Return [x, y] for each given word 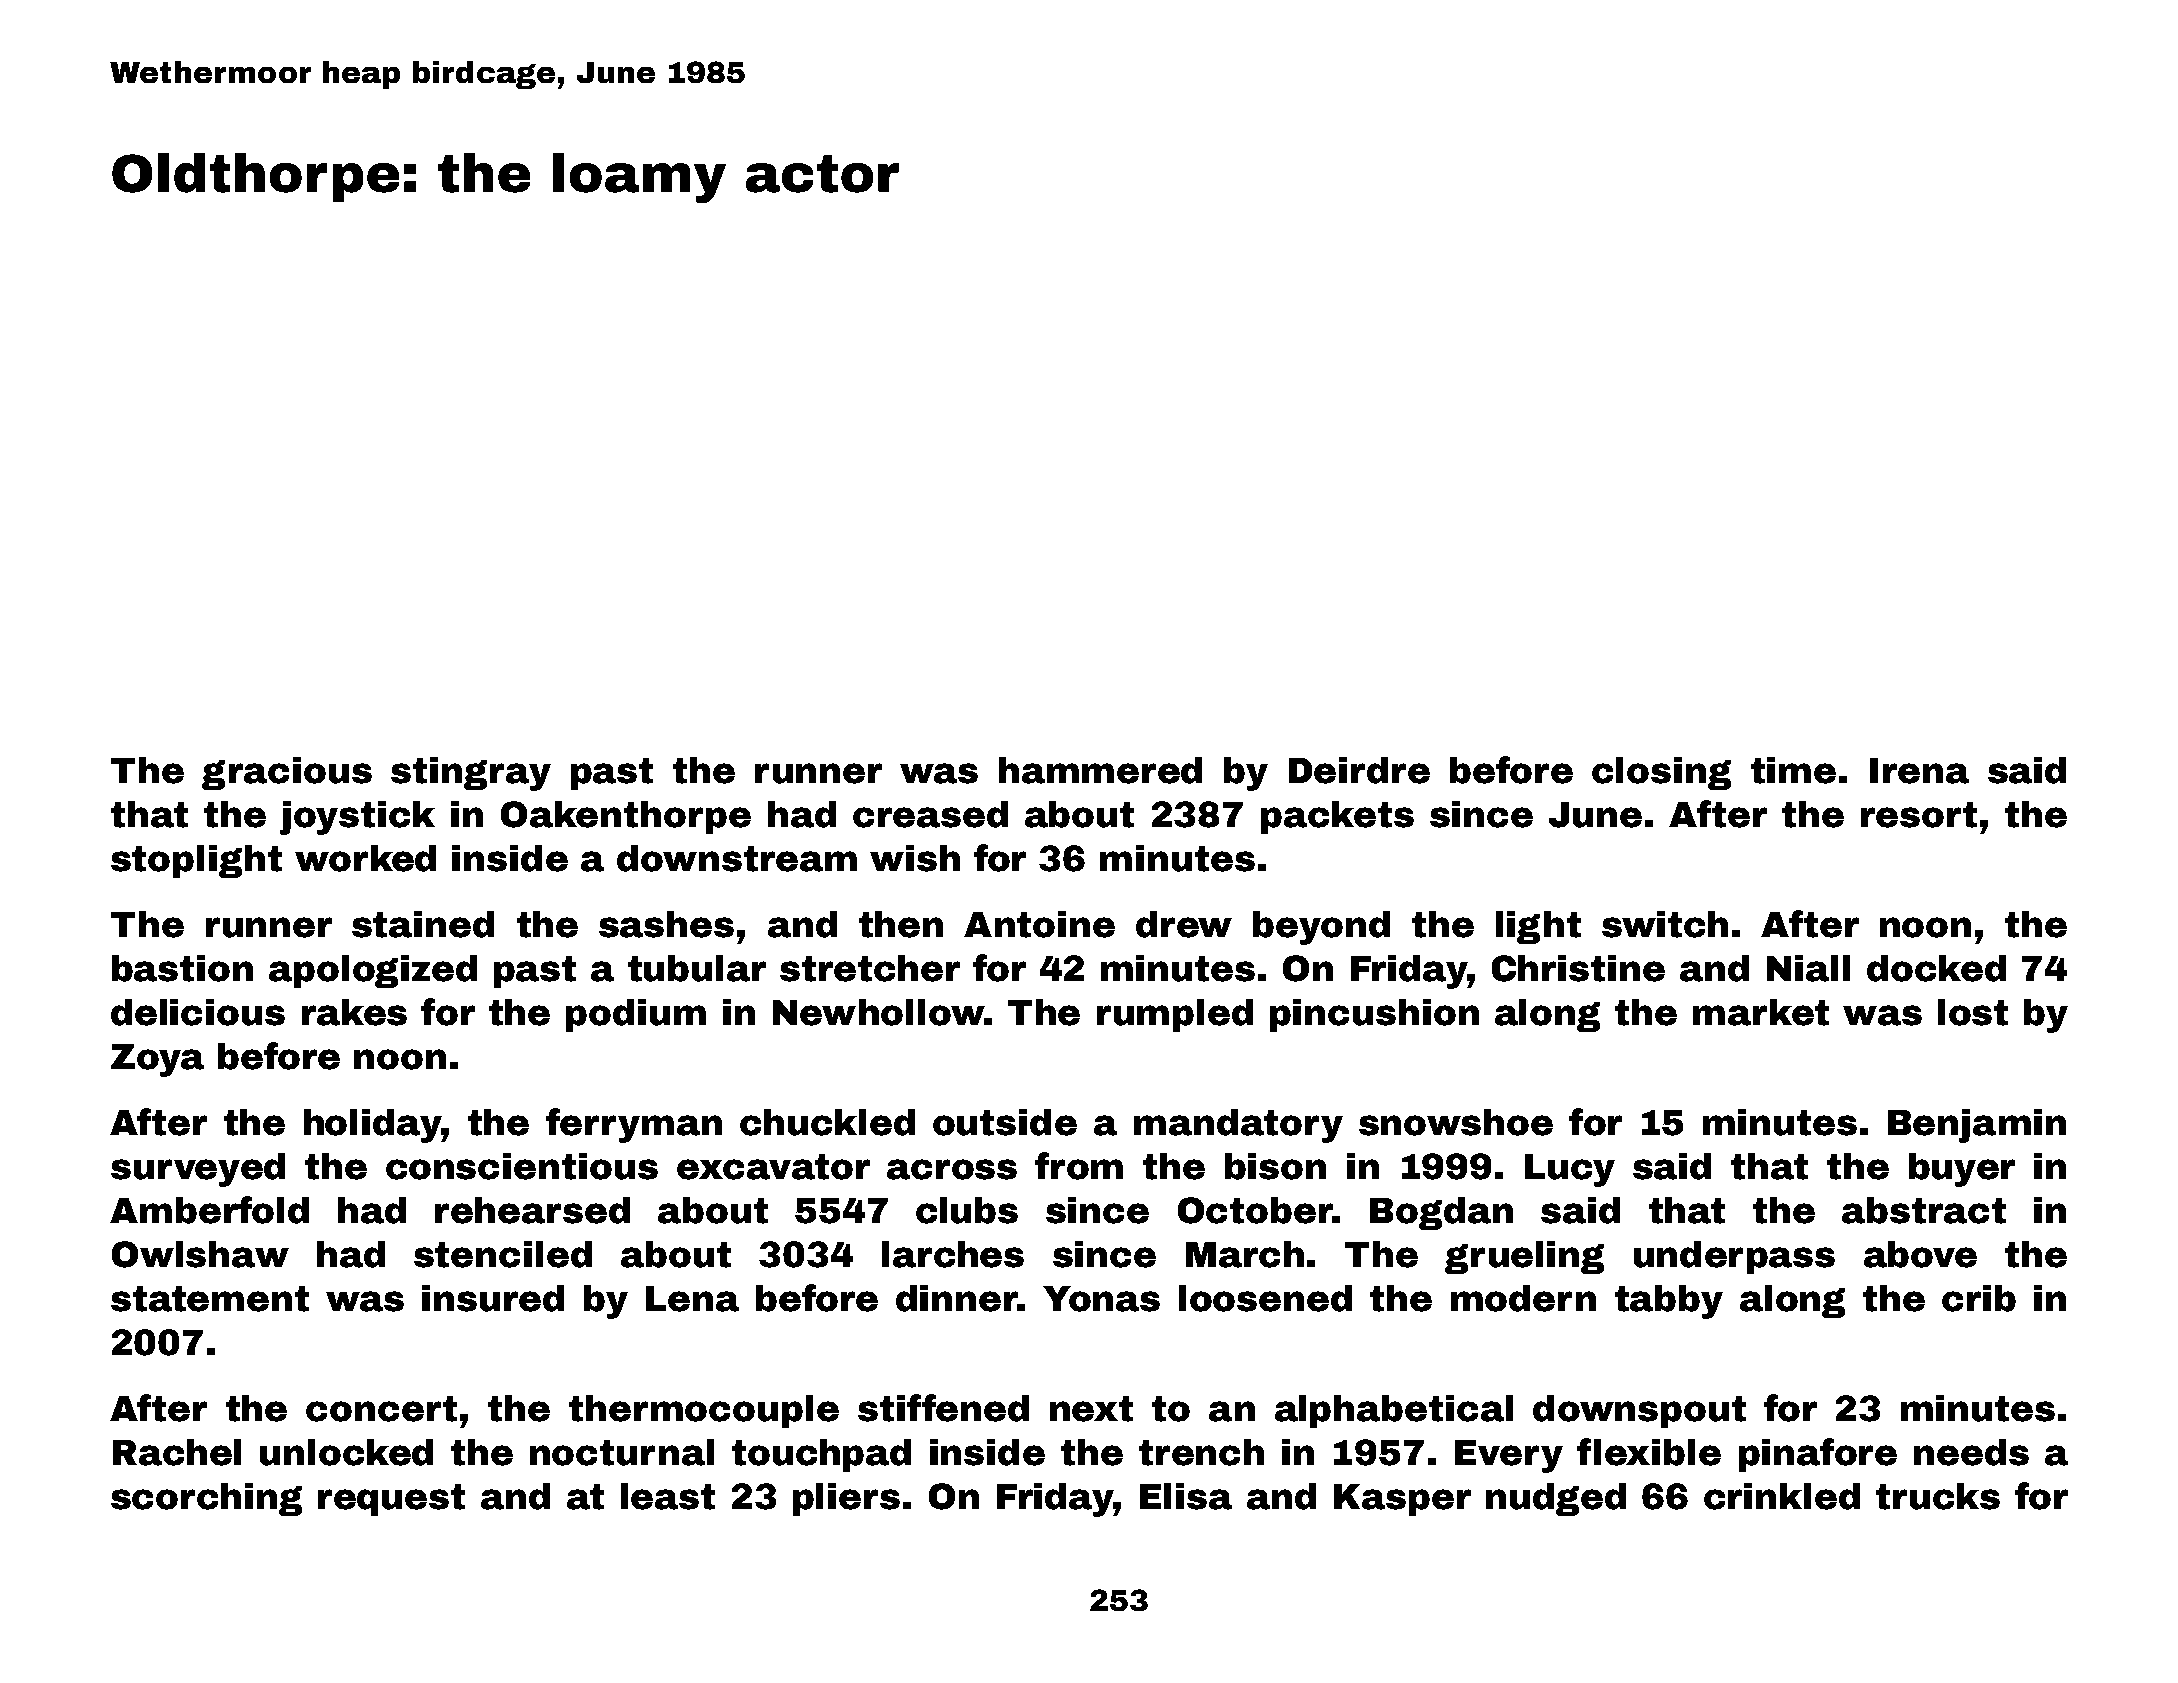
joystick [357, 818]
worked [365, 858]
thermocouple [704, 1411]
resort [1919, 815]
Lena [692, 1299]
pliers [846, 1499]
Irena [1919, 771]
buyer [1962, 1170]
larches [953, 1254]
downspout [1639, 1411]
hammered [1100, 770]
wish [915, 858]
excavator [773, 1167]
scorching [206, 1499]
